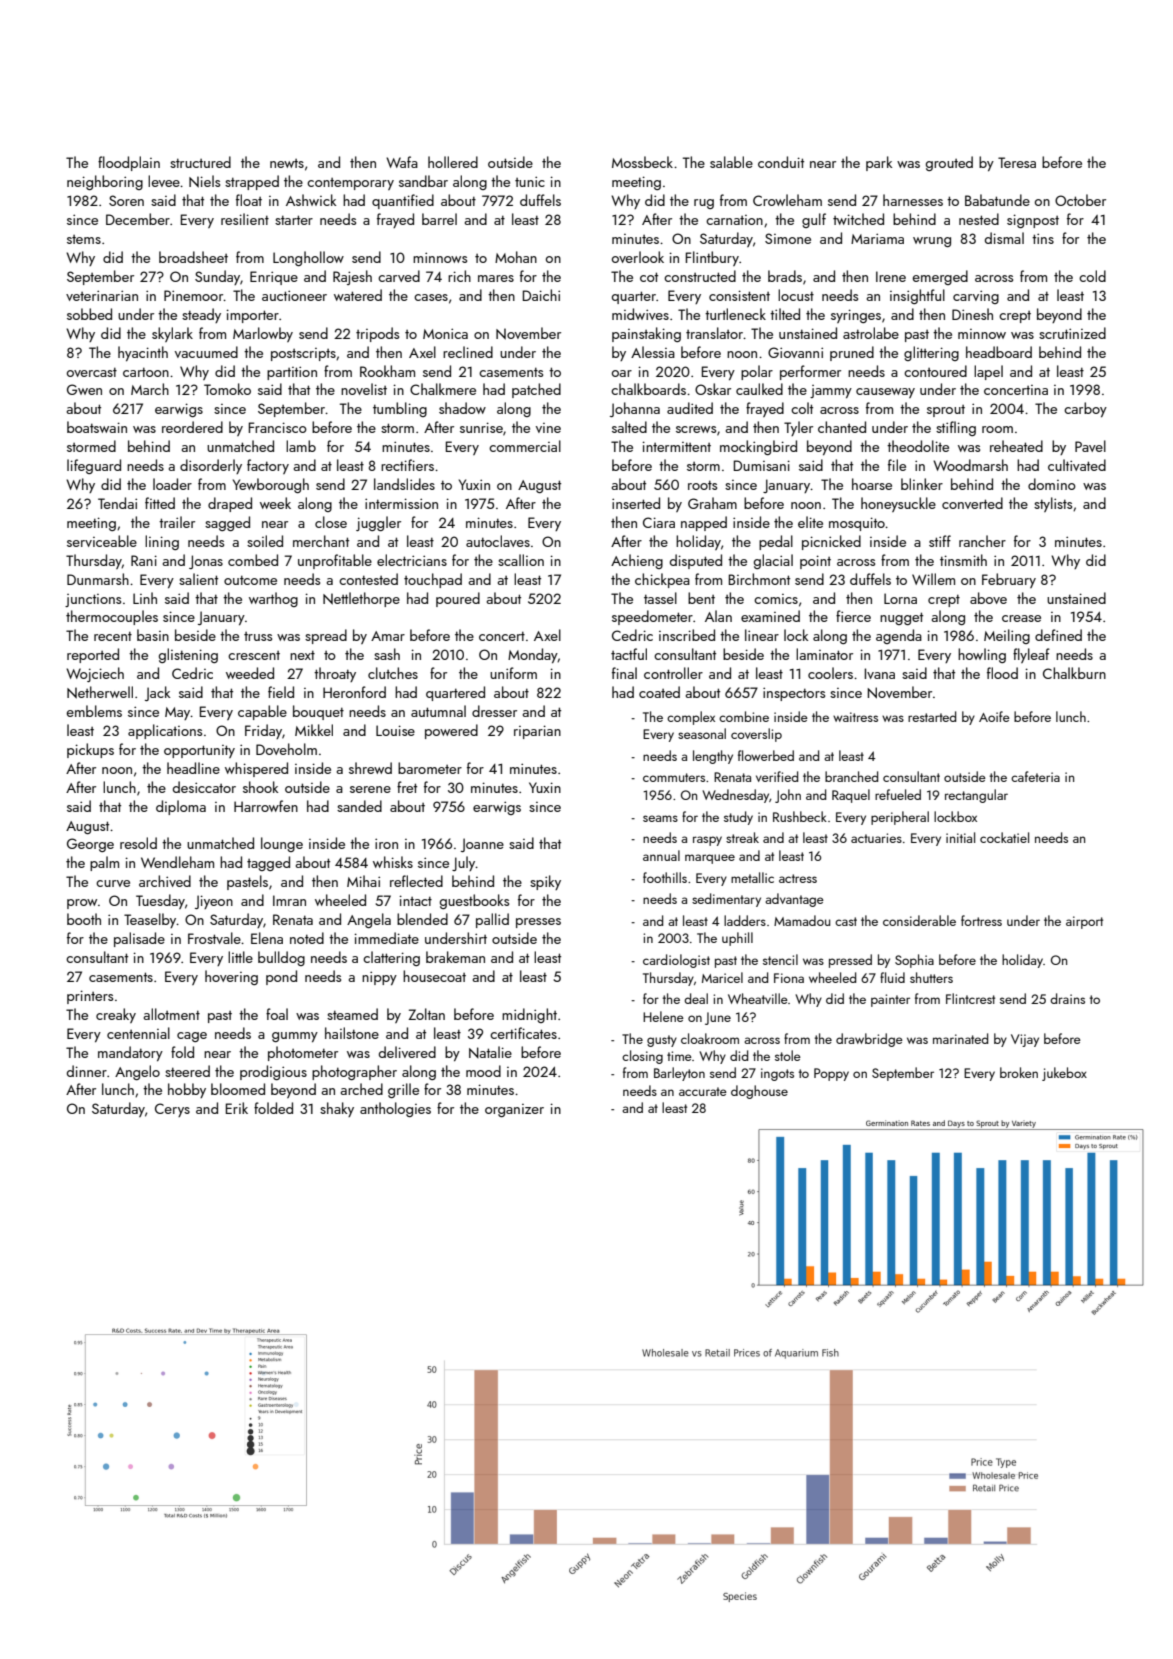 This image has height=1659, width=1173. Describe the element at coordinates (800, 816) in the image. I see `Rushbeck` at that location.
